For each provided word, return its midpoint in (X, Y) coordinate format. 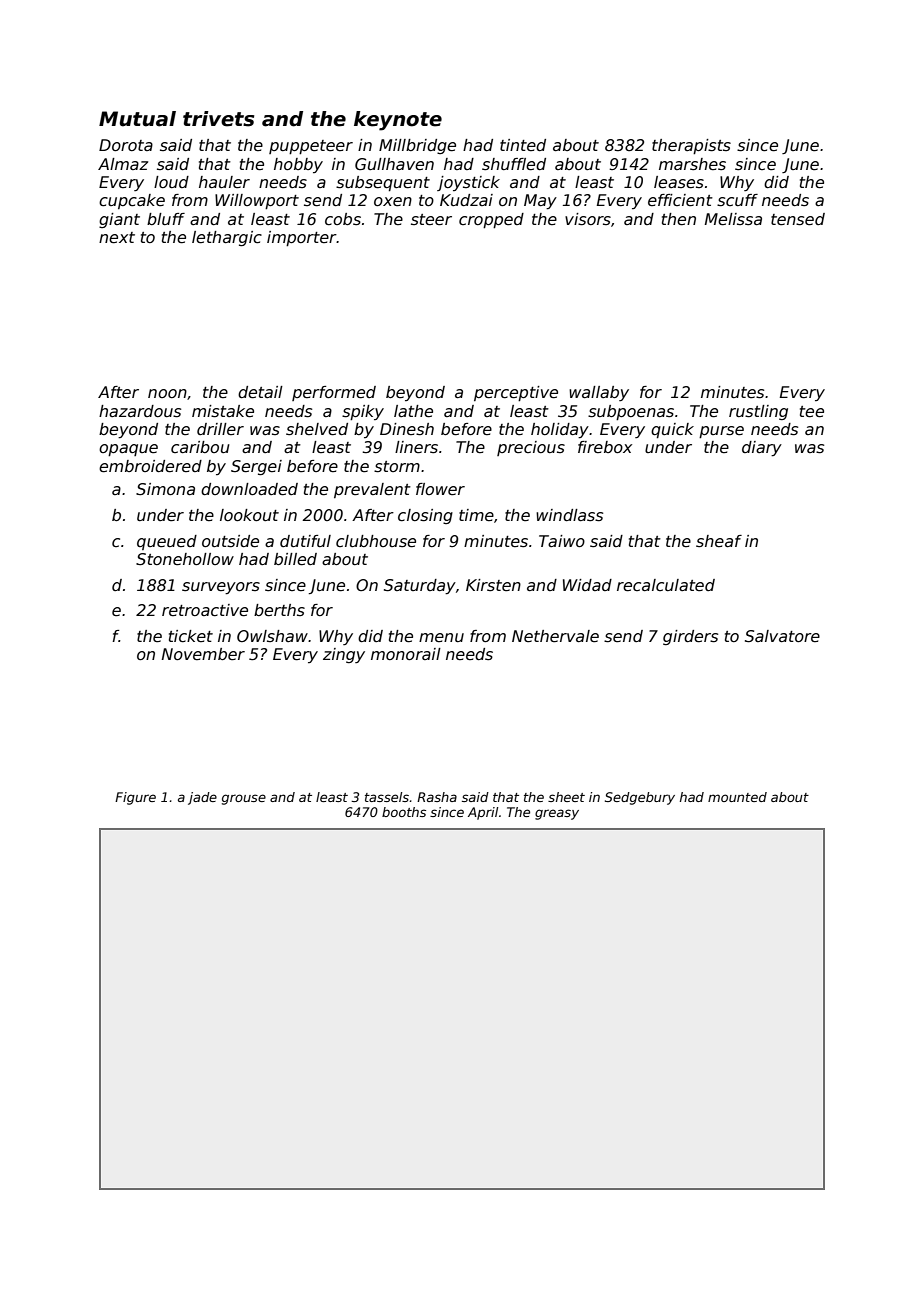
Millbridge (417, 146)
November (203, 654)
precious (531, 448)
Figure (135, 798)
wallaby (599, 393)
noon (167, 393)
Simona (165, 489)
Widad (587, 585)
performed (334, 393)
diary (762, 449)
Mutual (137, 119)
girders (690, 637)
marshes (692, 164)
